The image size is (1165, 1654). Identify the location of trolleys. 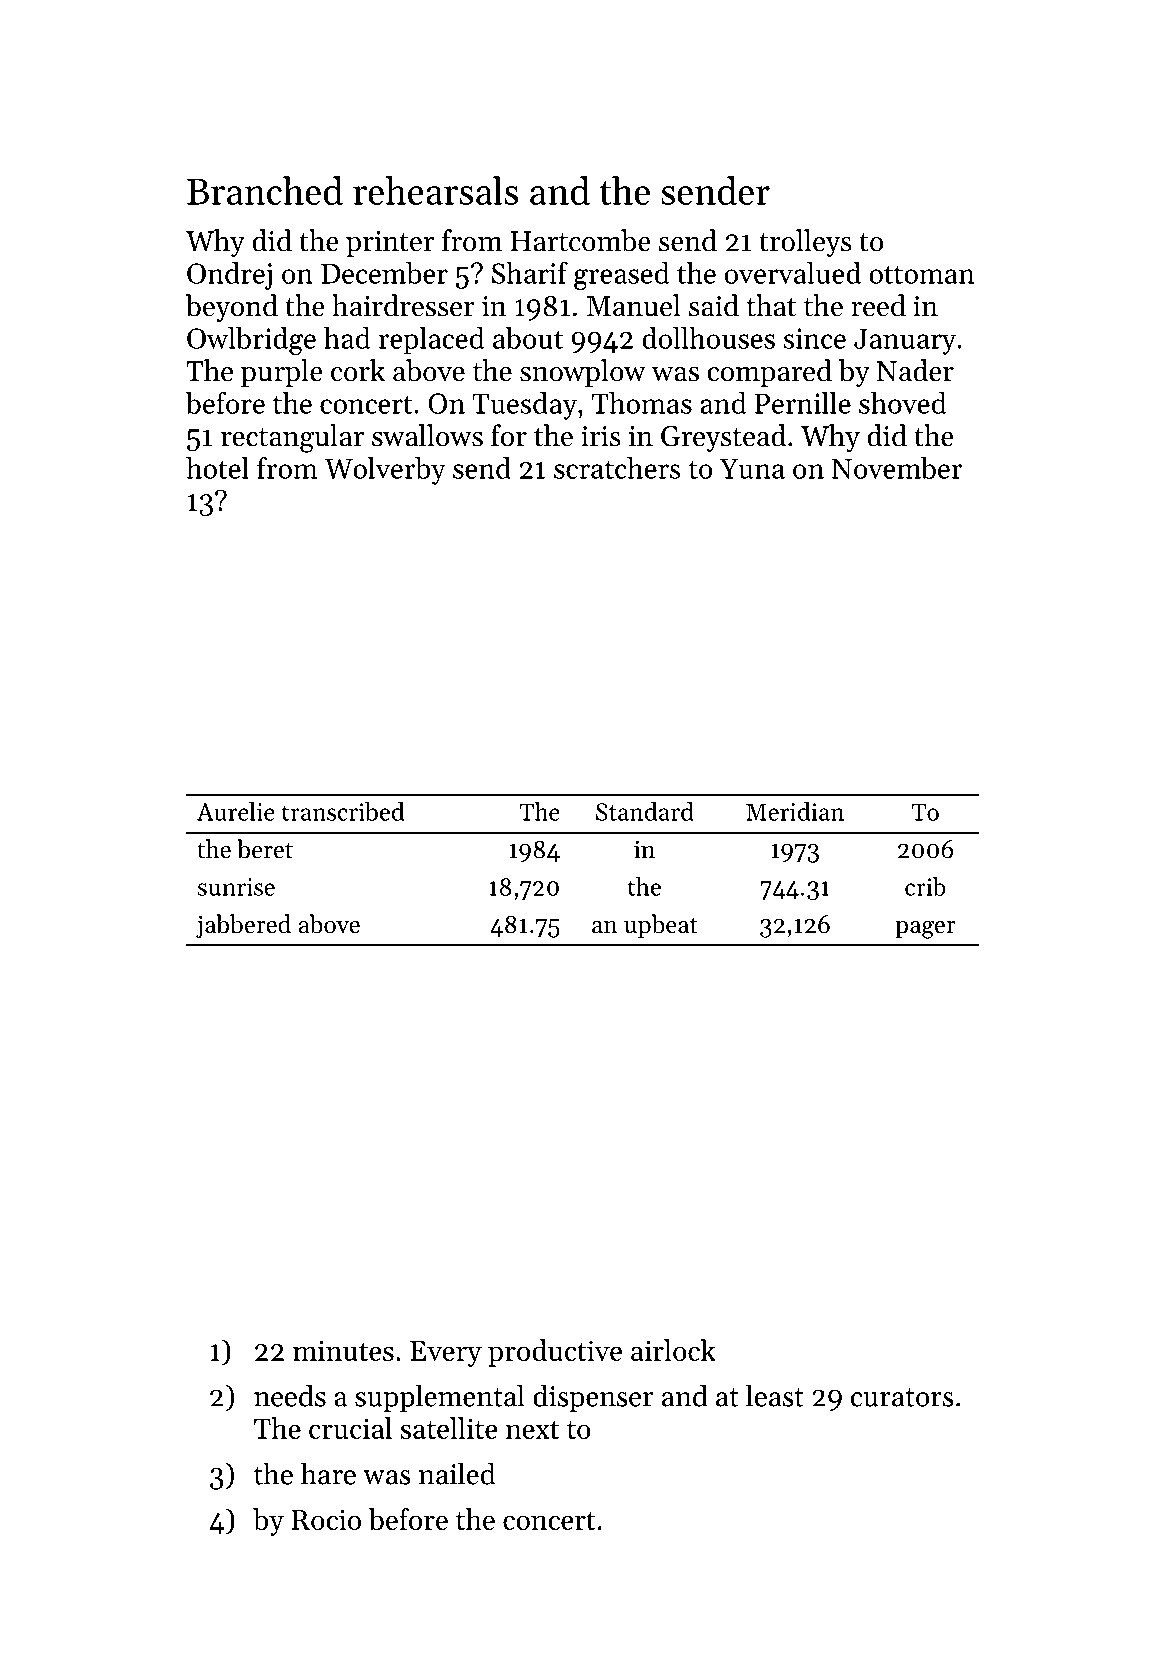
(805, 243).
